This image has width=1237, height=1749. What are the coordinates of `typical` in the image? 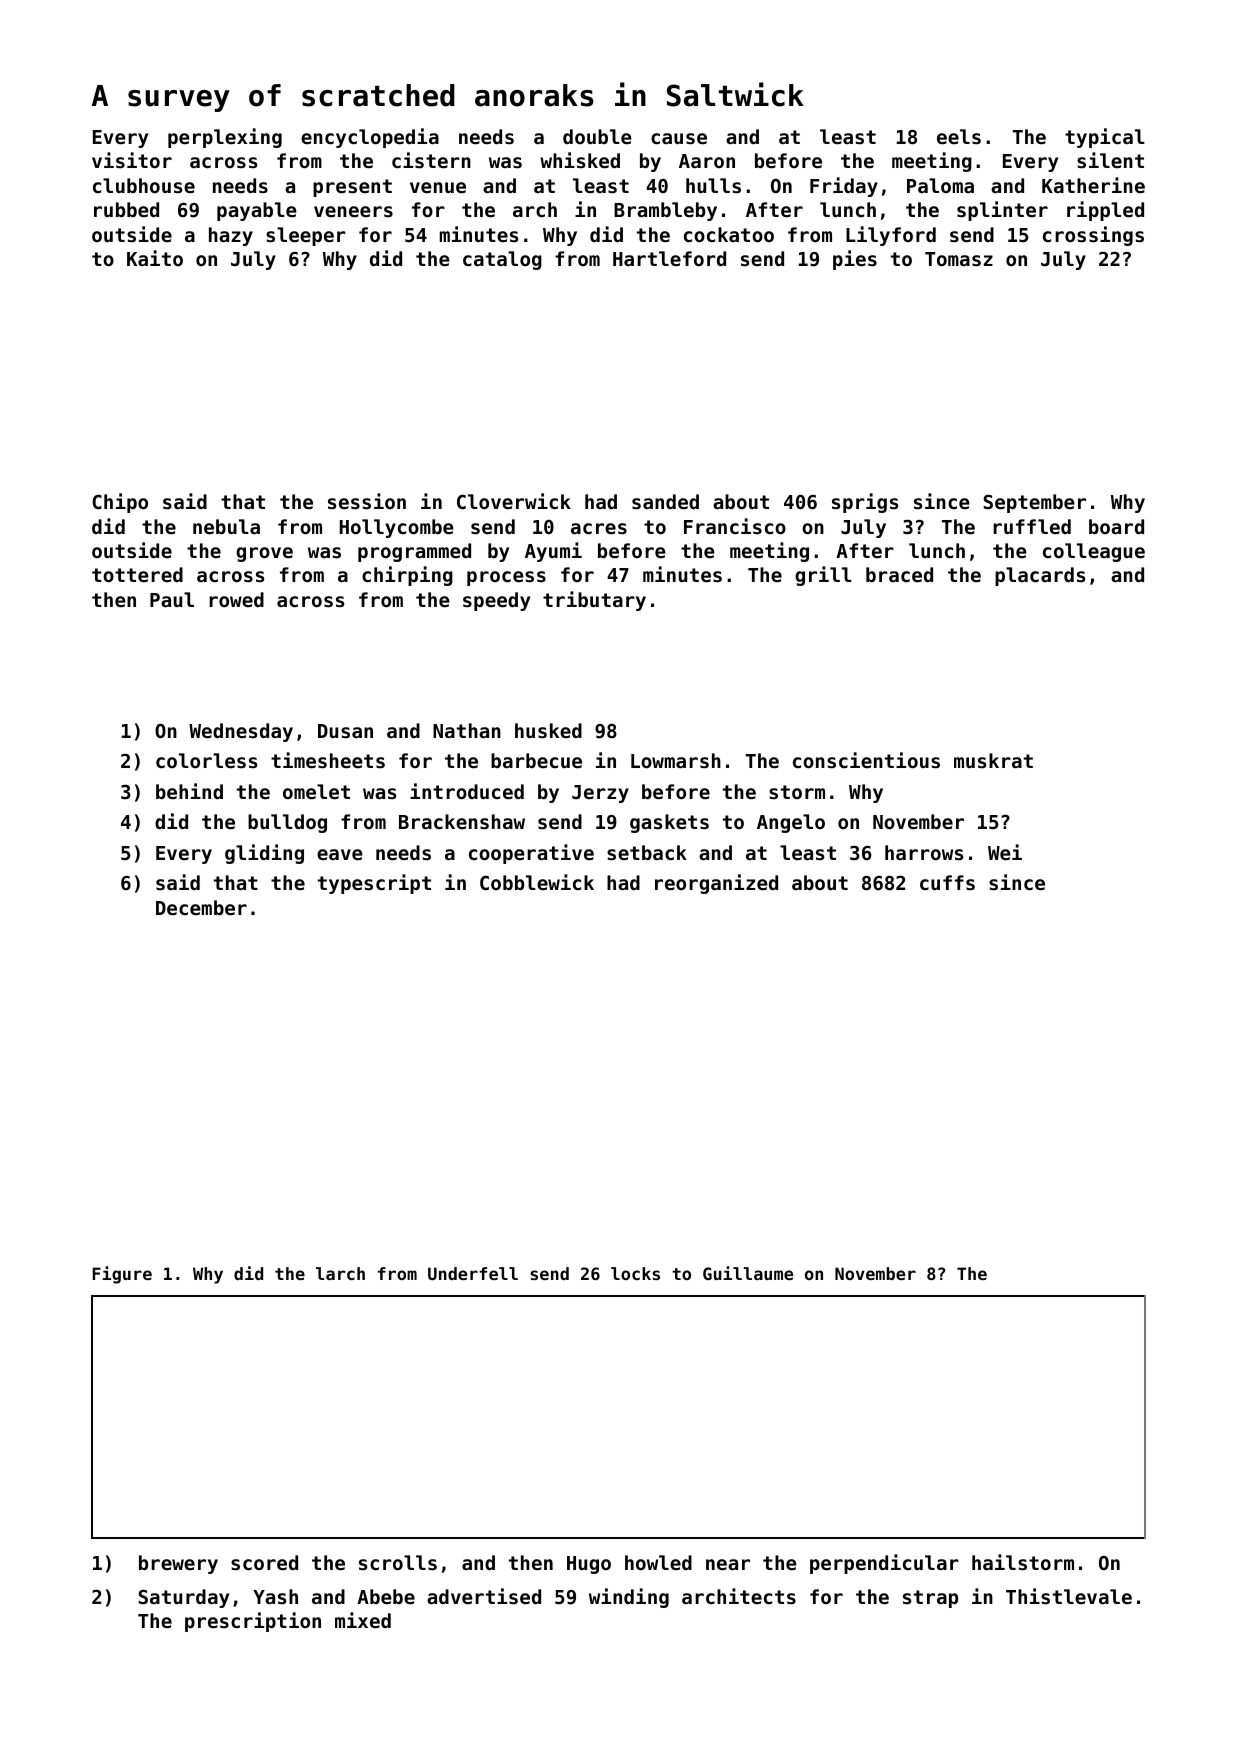 It's located at (1105, 138).
